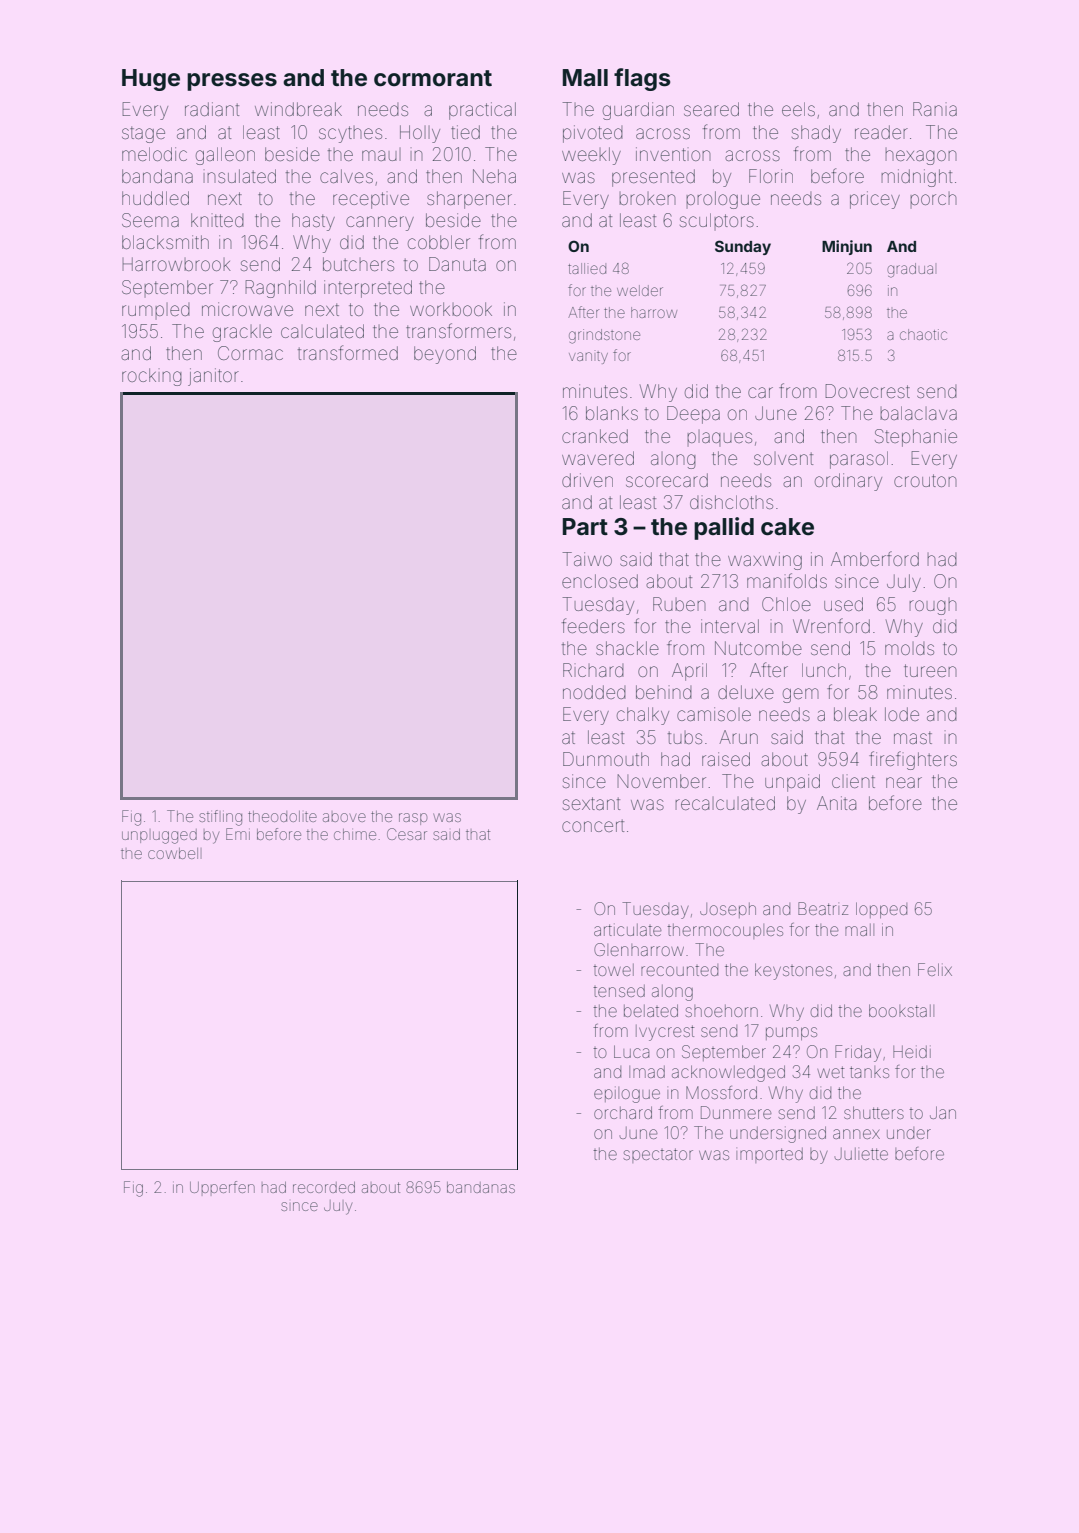  Describe the element at coordinates (816, 134) in the screenshot. I see `shady` at that location.
